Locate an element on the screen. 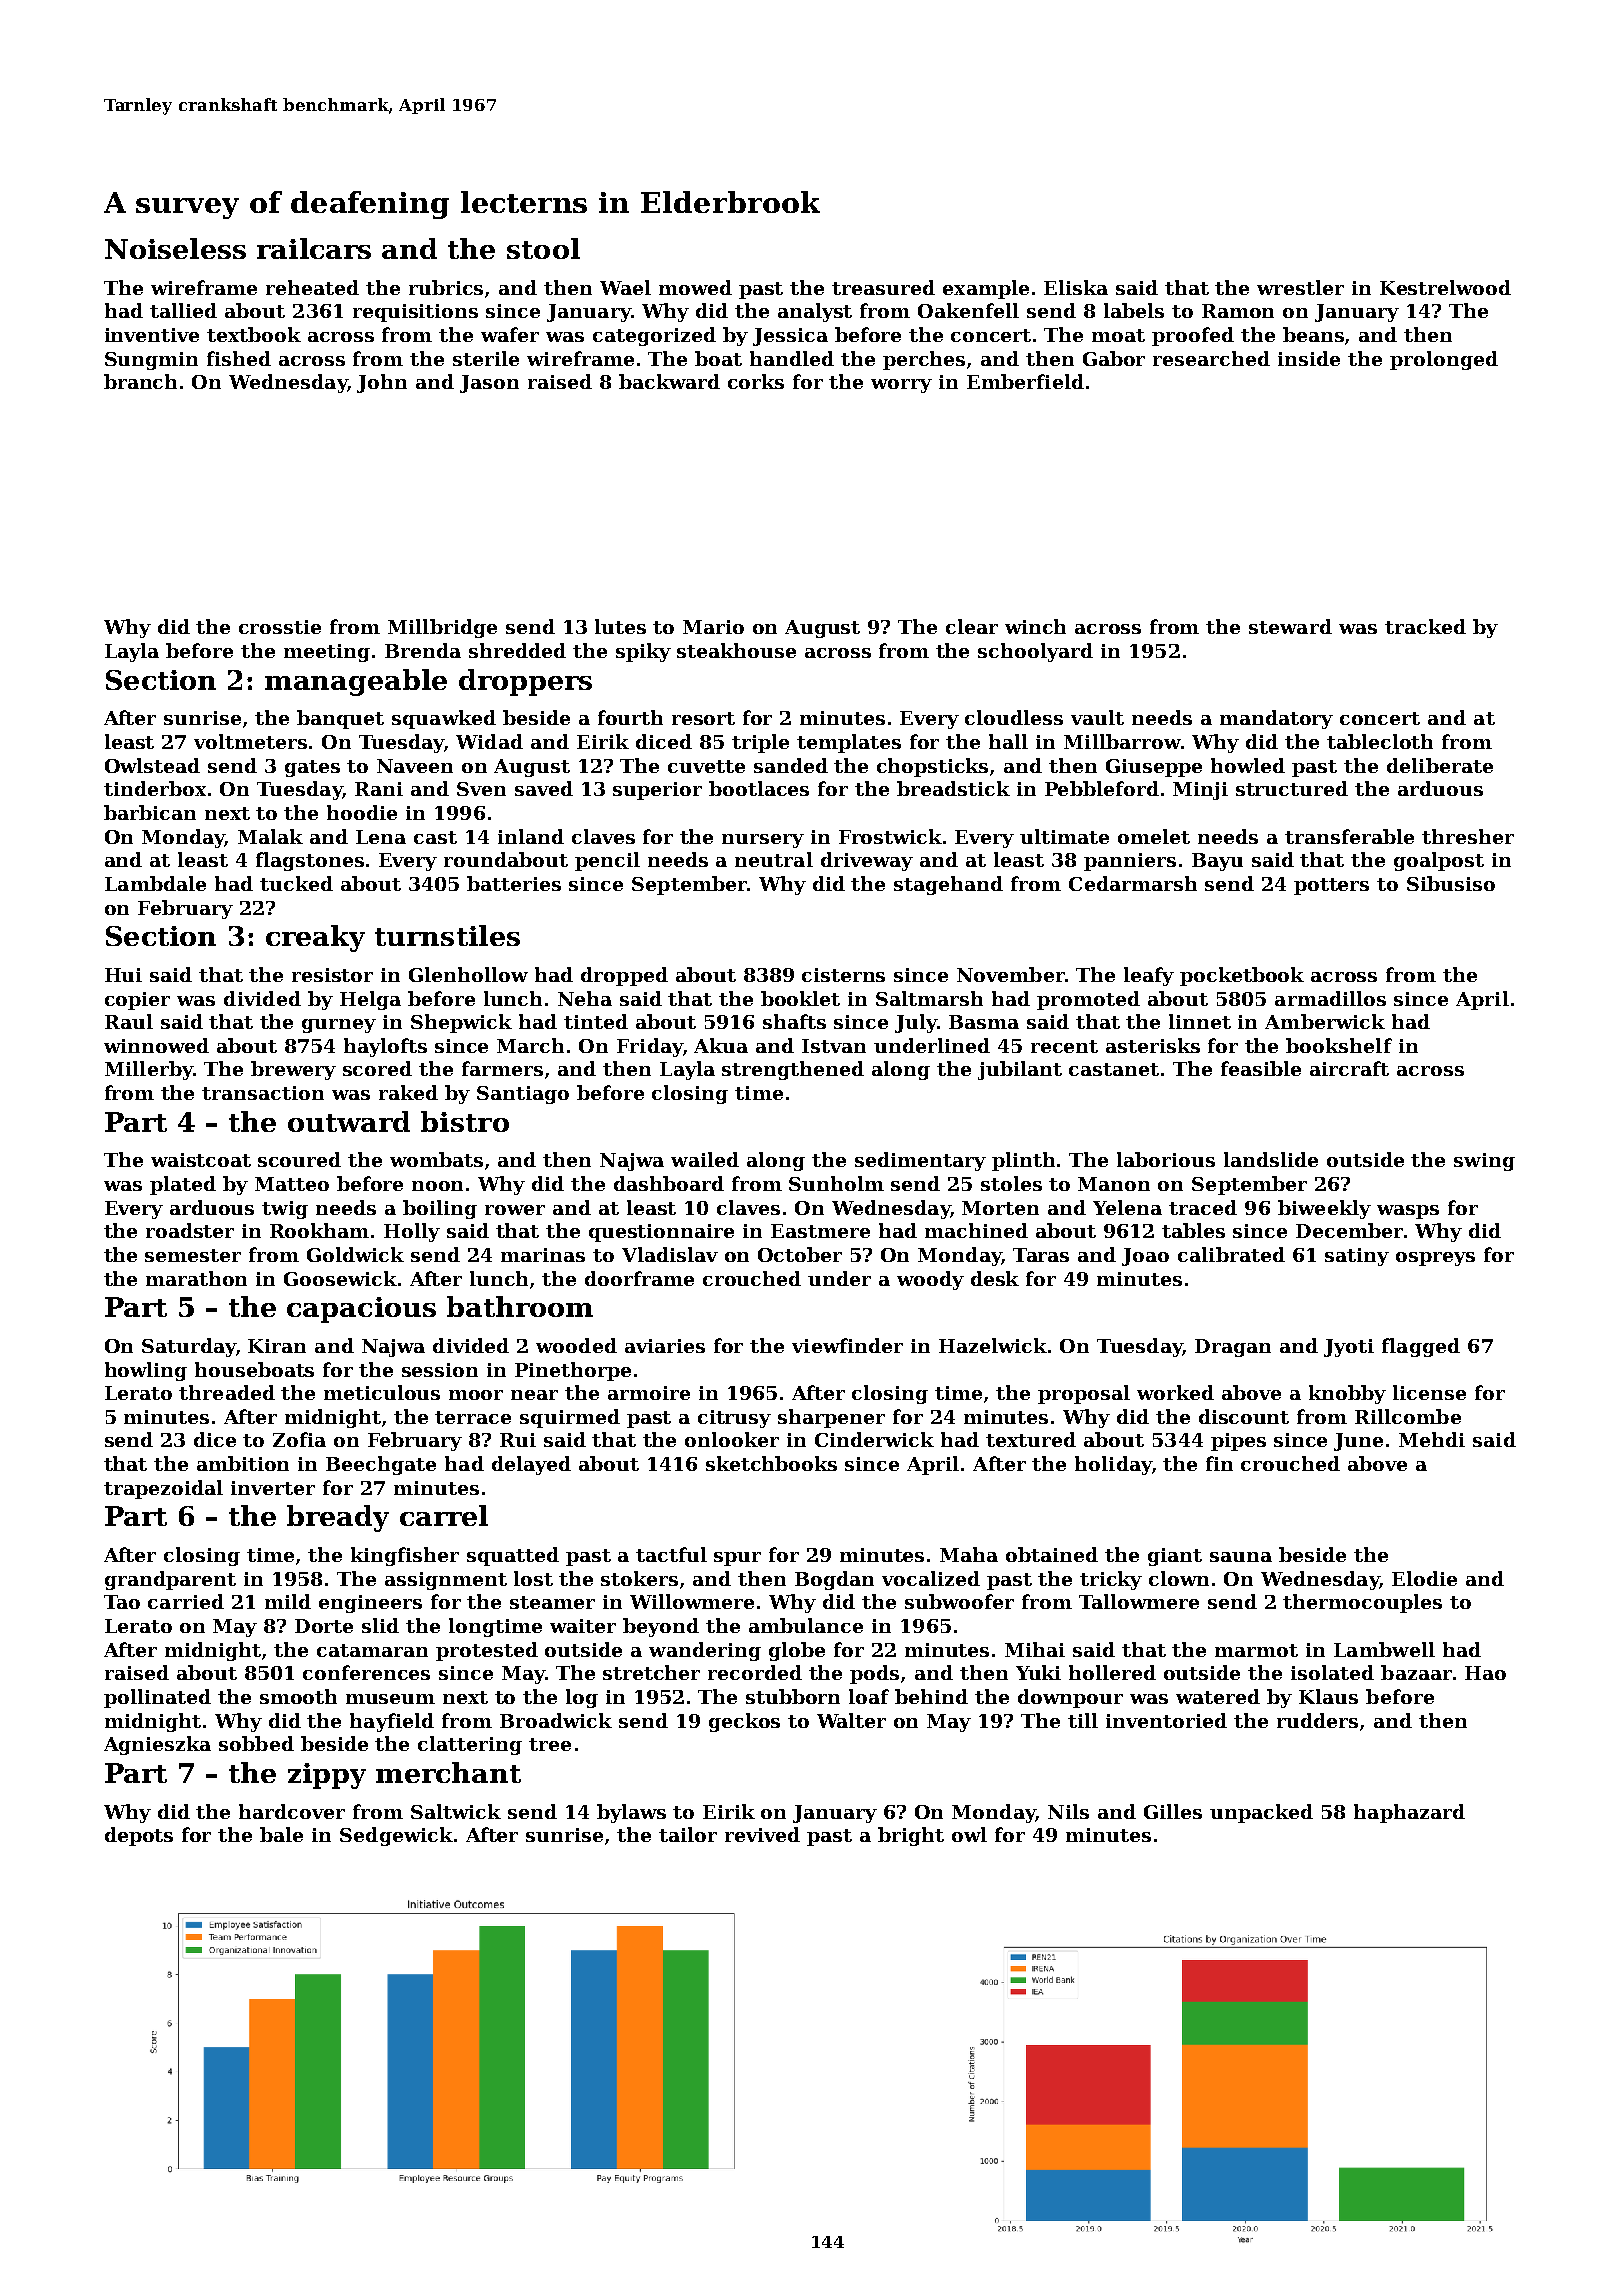 Image resolution: width=1620 pixels, height=2292 pixels. Noiseless is located at coordinates (175, 248).
